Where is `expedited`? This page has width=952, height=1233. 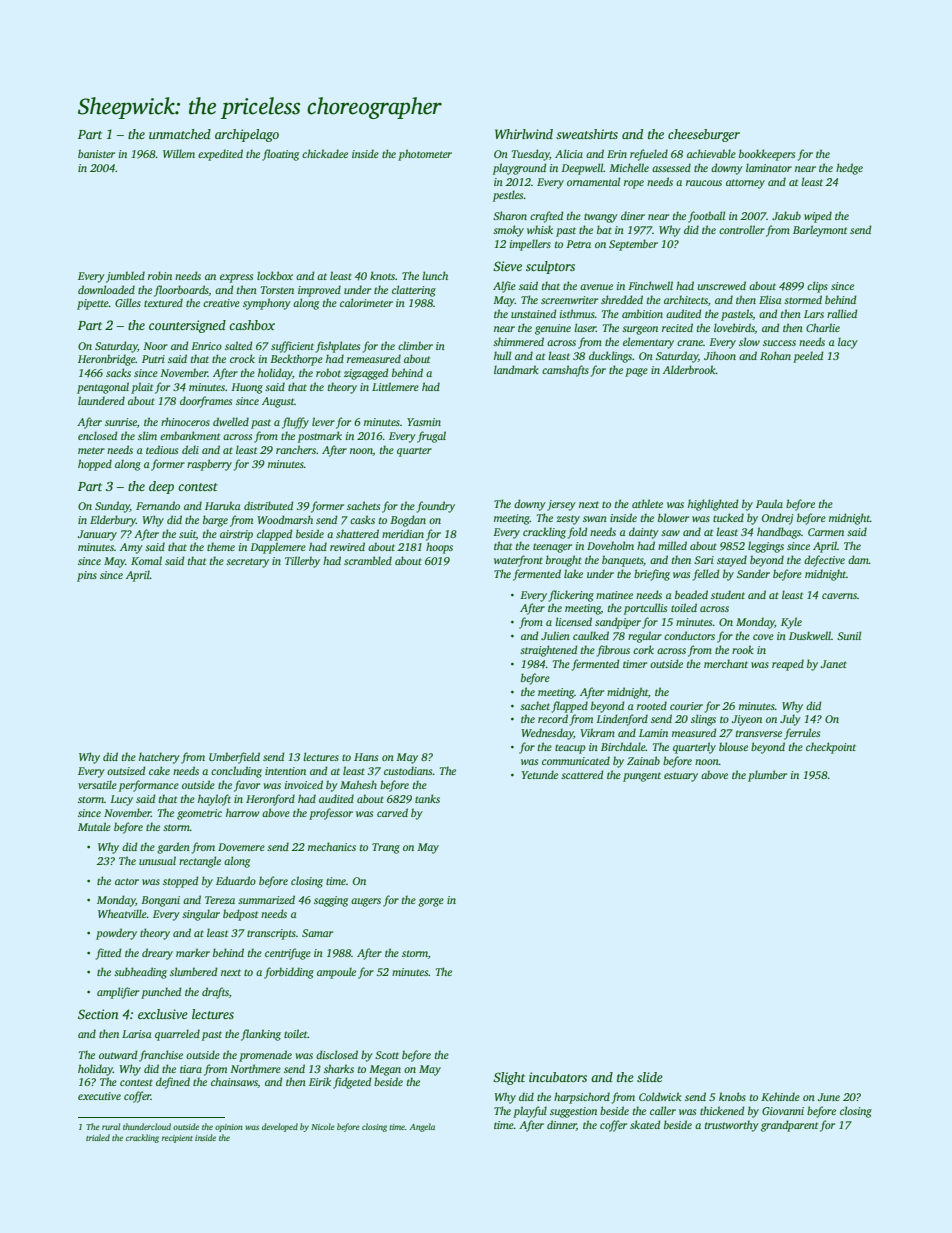 expedited is located at coordinates (220, 155).
